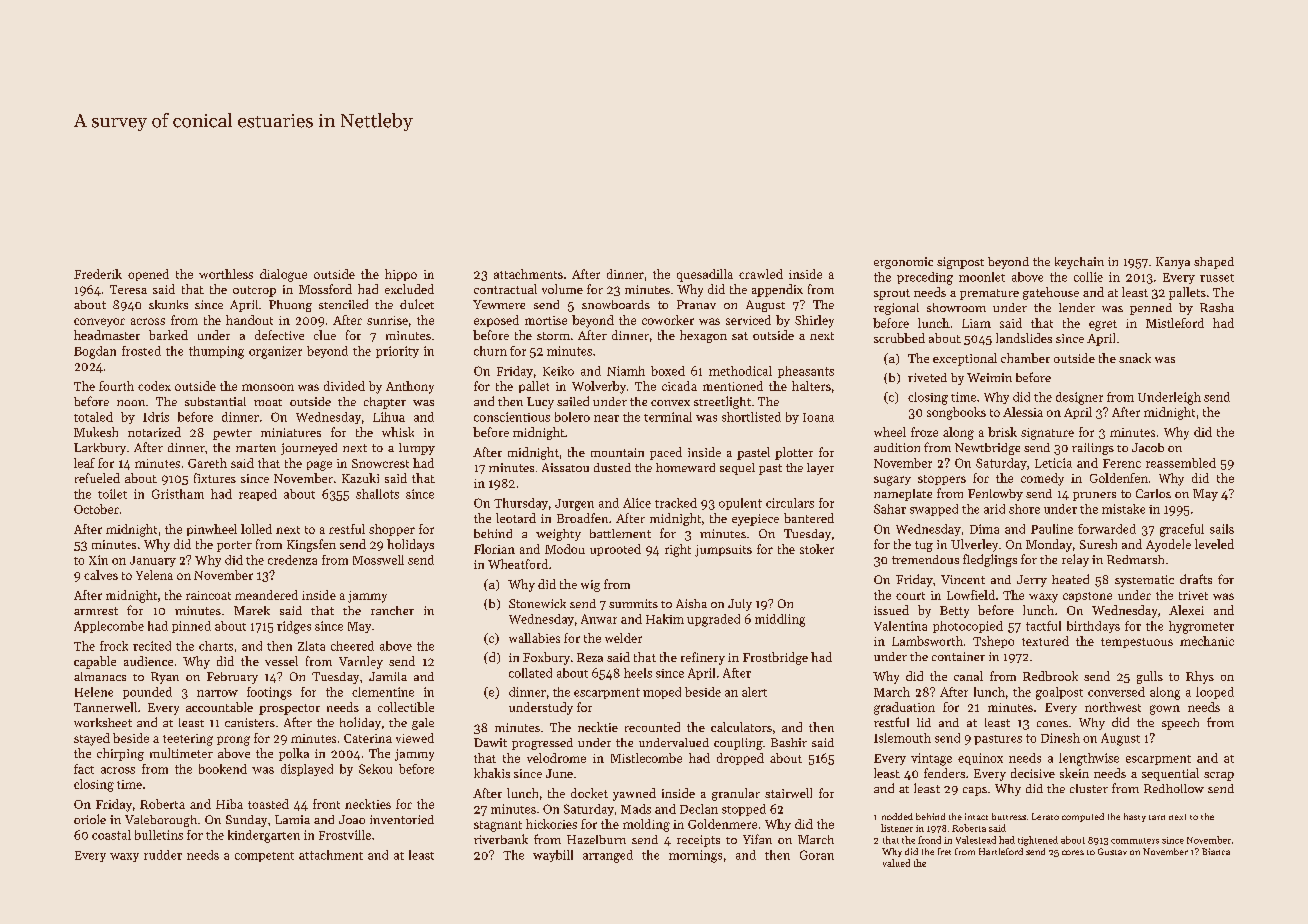 Image resolution: width=1308 pixels, height=924 pixels. What do you see at coordinates (910, 596) in the document?
I see `court` at bounding box center [910, 596].
